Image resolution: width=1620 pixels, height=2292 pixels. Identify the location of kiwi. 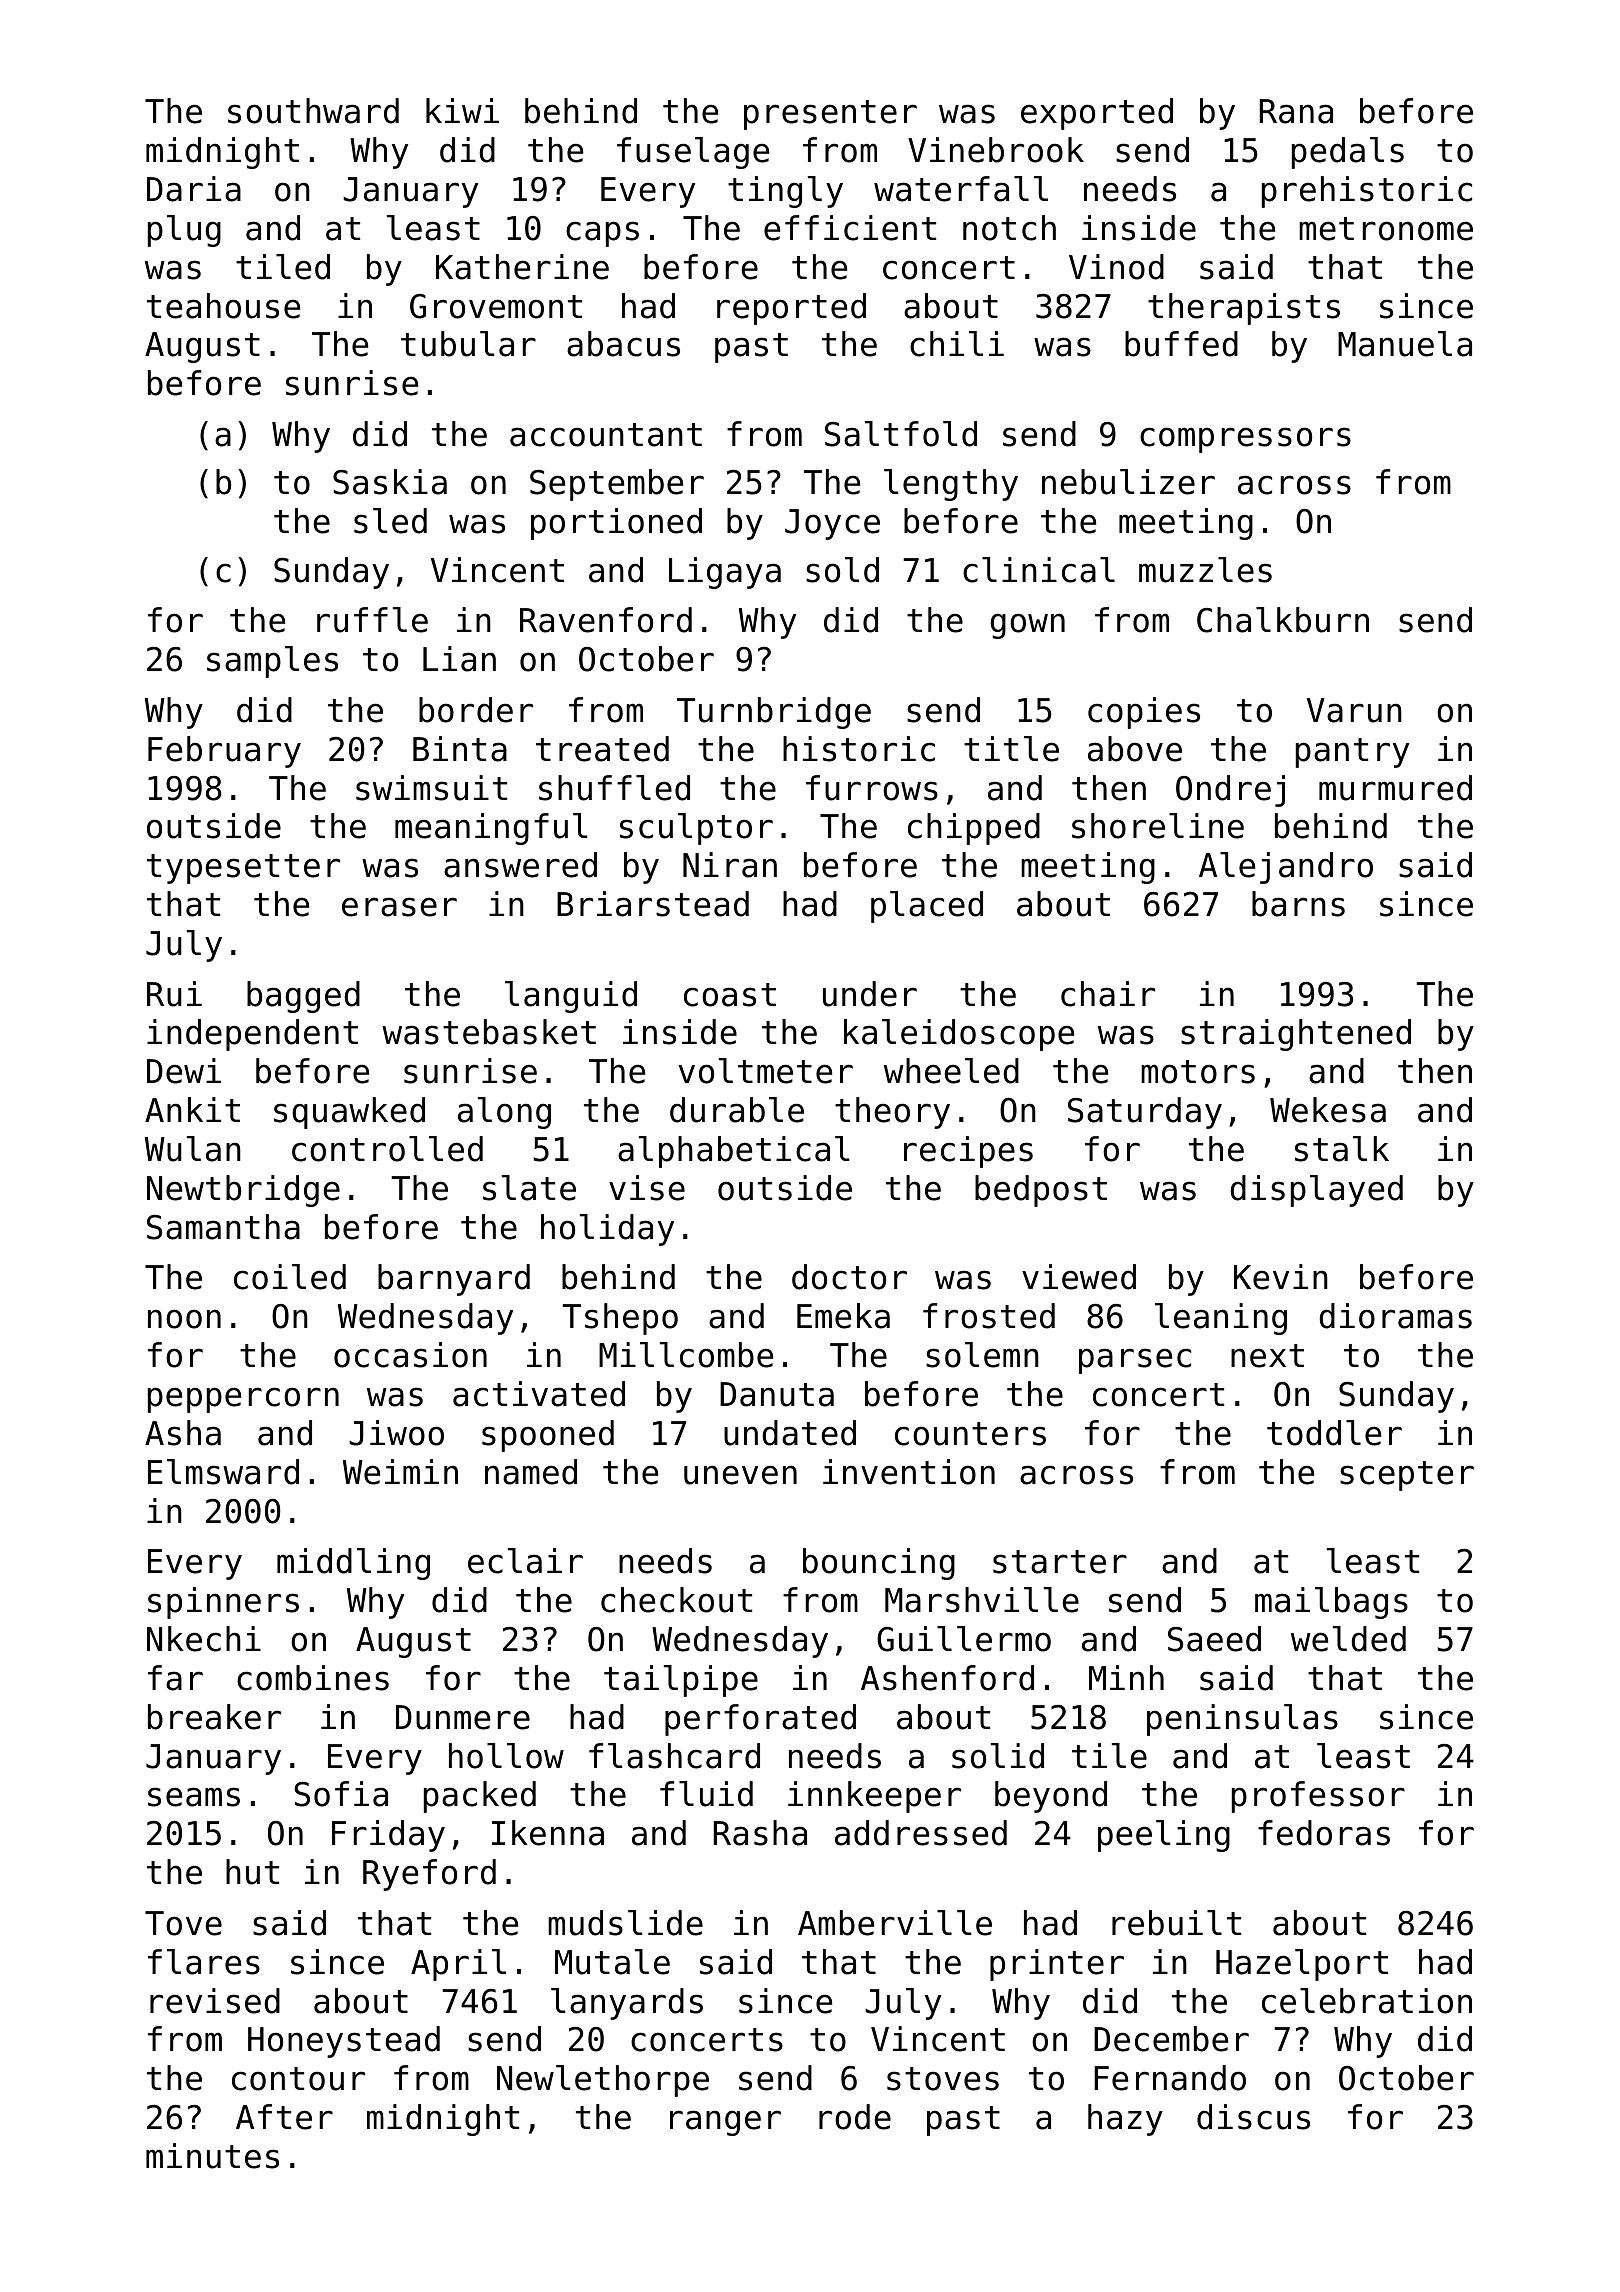
(462, 110).
